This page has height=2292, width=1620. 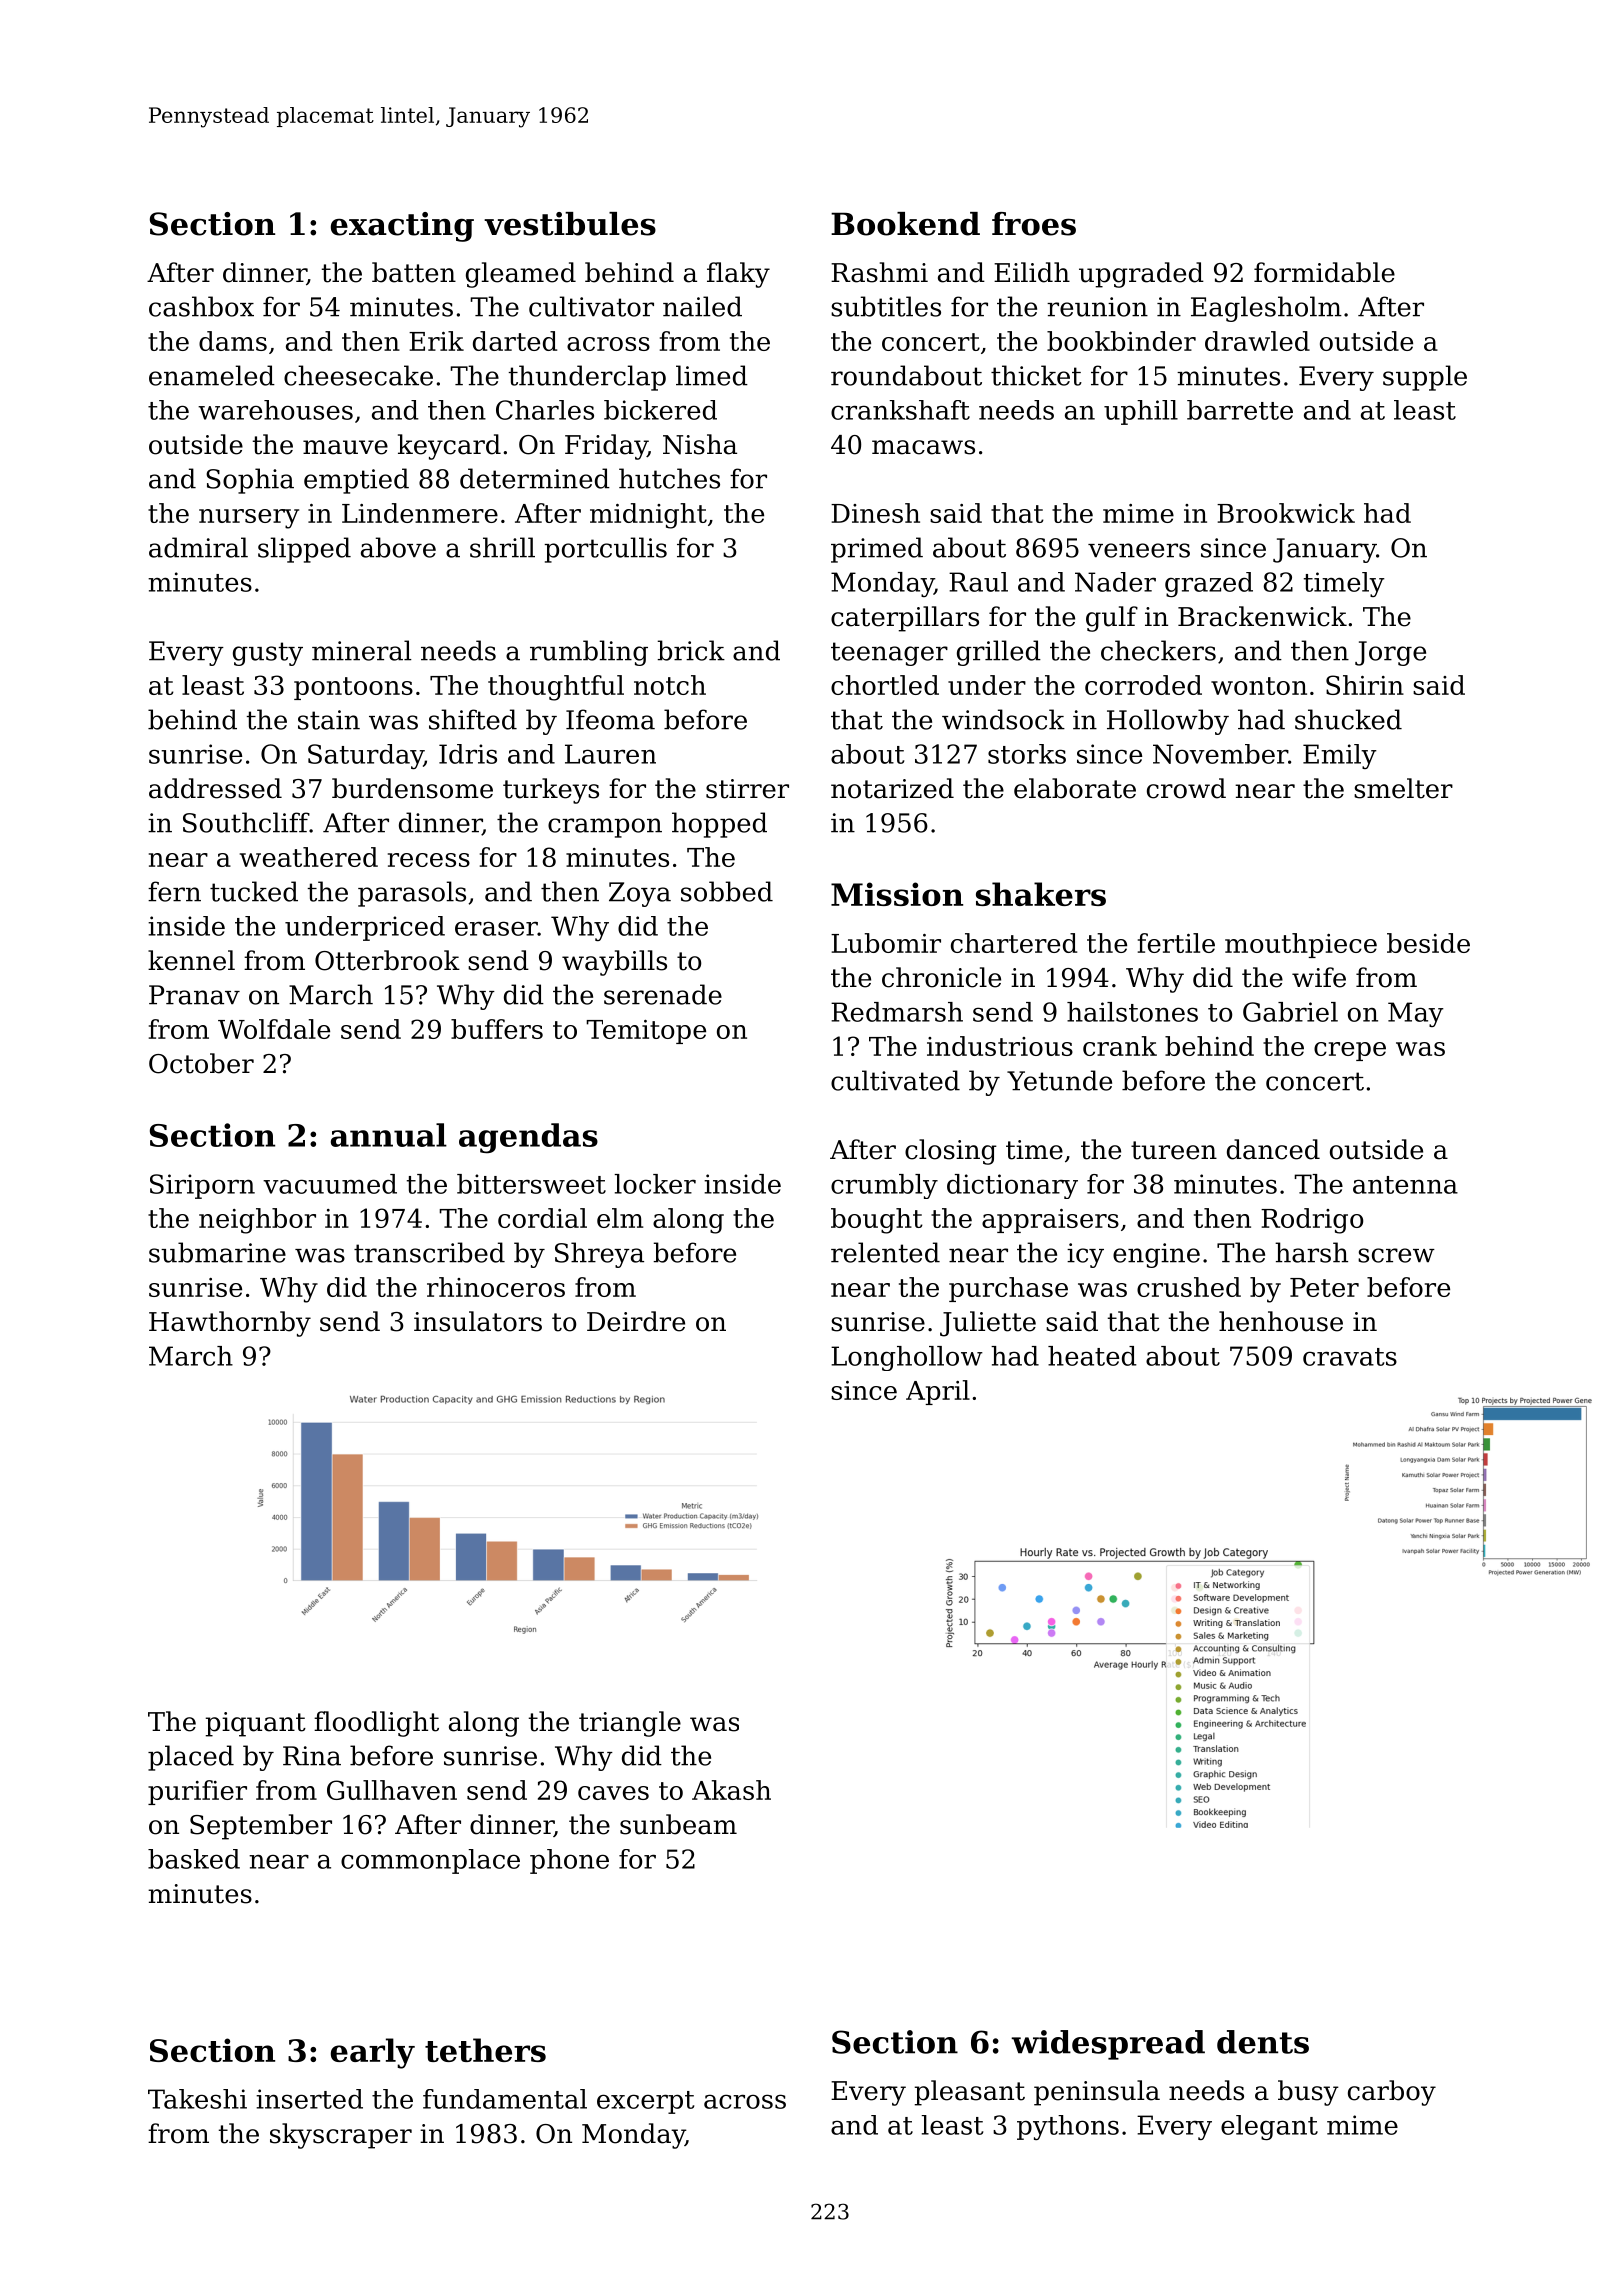 What do you see at coordinates (414, 272) in the page?
I see `batten` at bounding box center [414, 272].
